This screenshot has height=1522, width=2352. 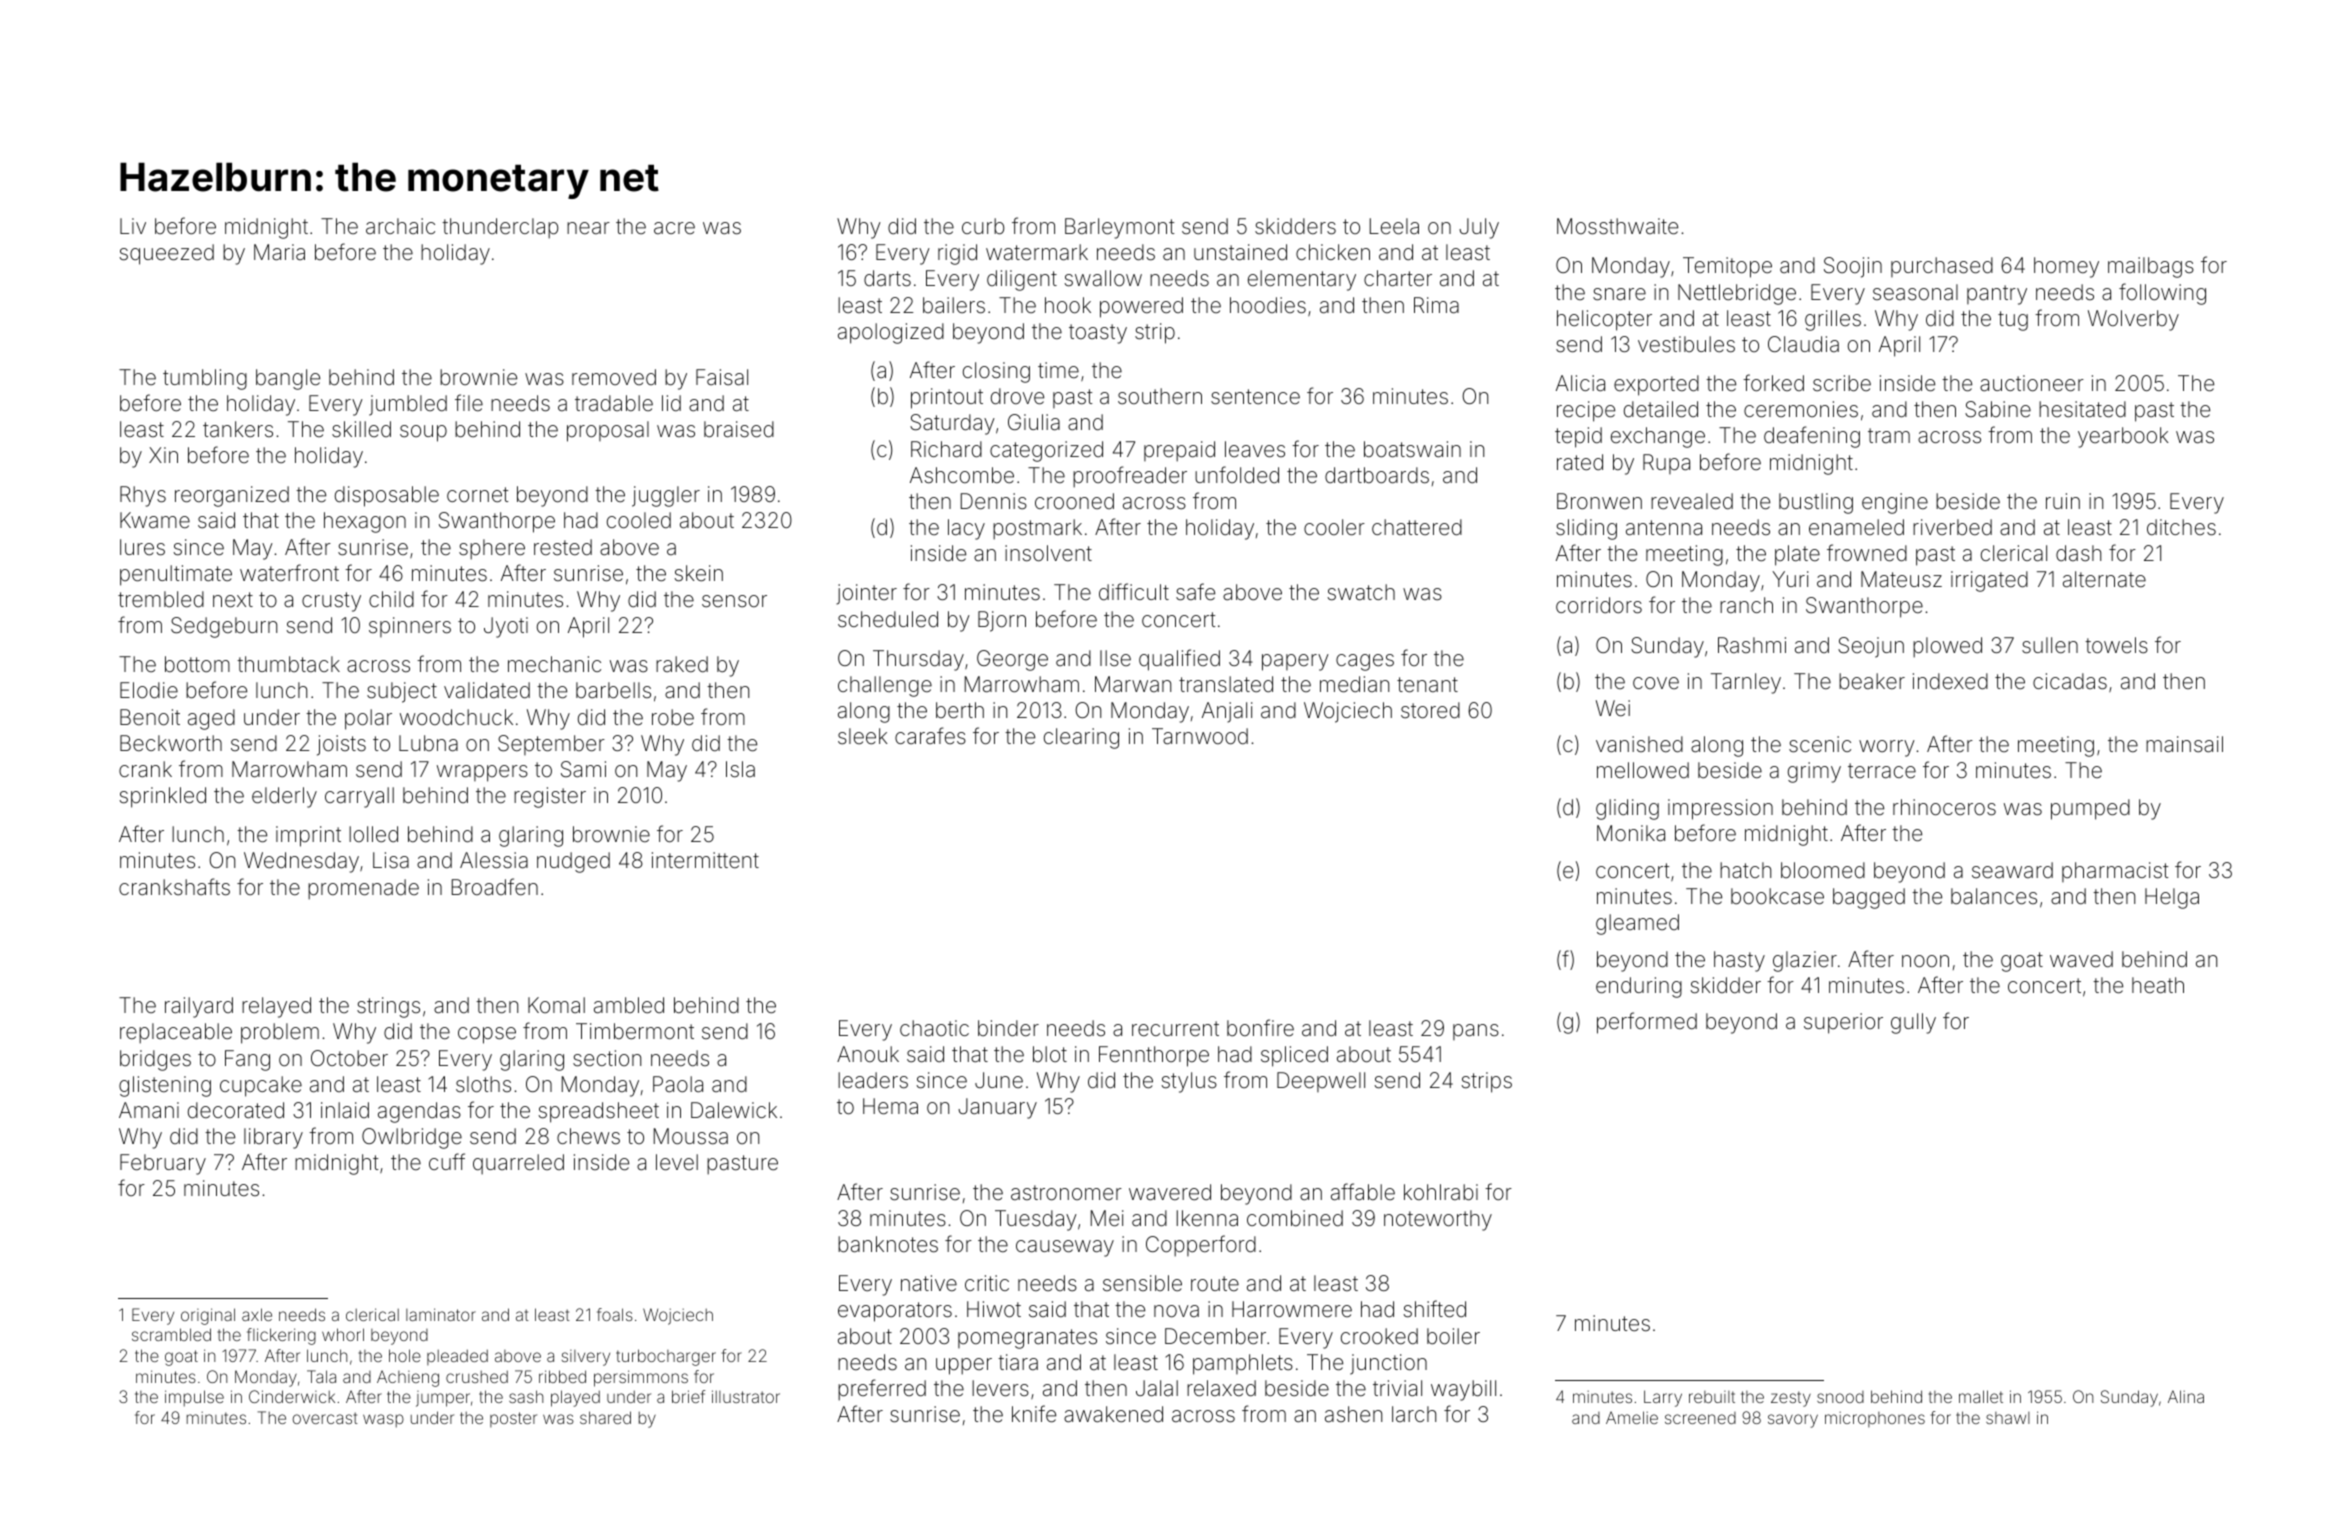 What do you see at coordinates (383, 1421) in the screenshot?
I see `wasp` at bounding box center [383, 1421].
